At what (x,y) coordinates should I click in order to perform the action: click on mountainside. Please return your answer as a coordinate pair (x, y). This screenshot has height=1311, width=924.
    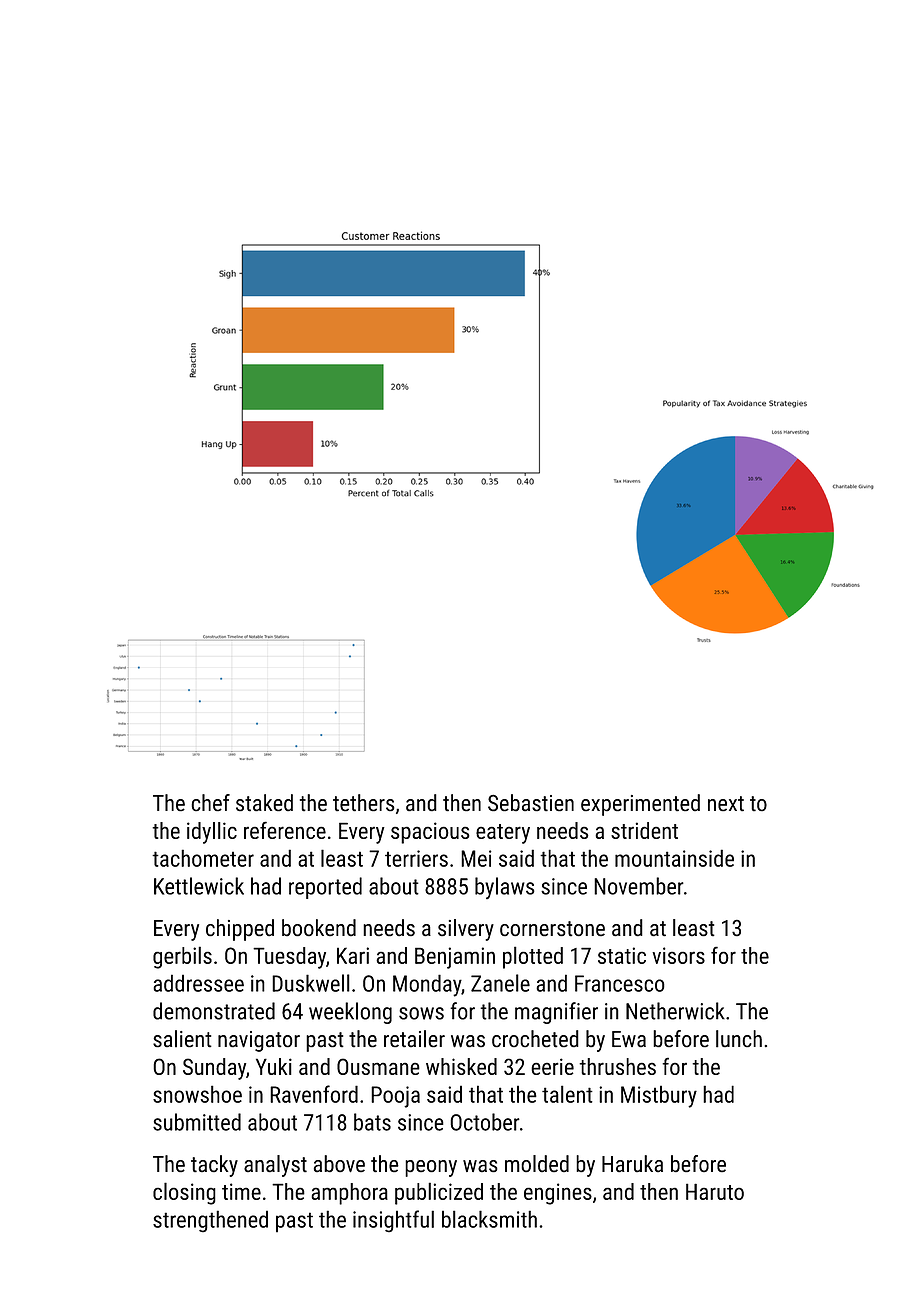
    Looking at the image, I should click on (674, 858).
